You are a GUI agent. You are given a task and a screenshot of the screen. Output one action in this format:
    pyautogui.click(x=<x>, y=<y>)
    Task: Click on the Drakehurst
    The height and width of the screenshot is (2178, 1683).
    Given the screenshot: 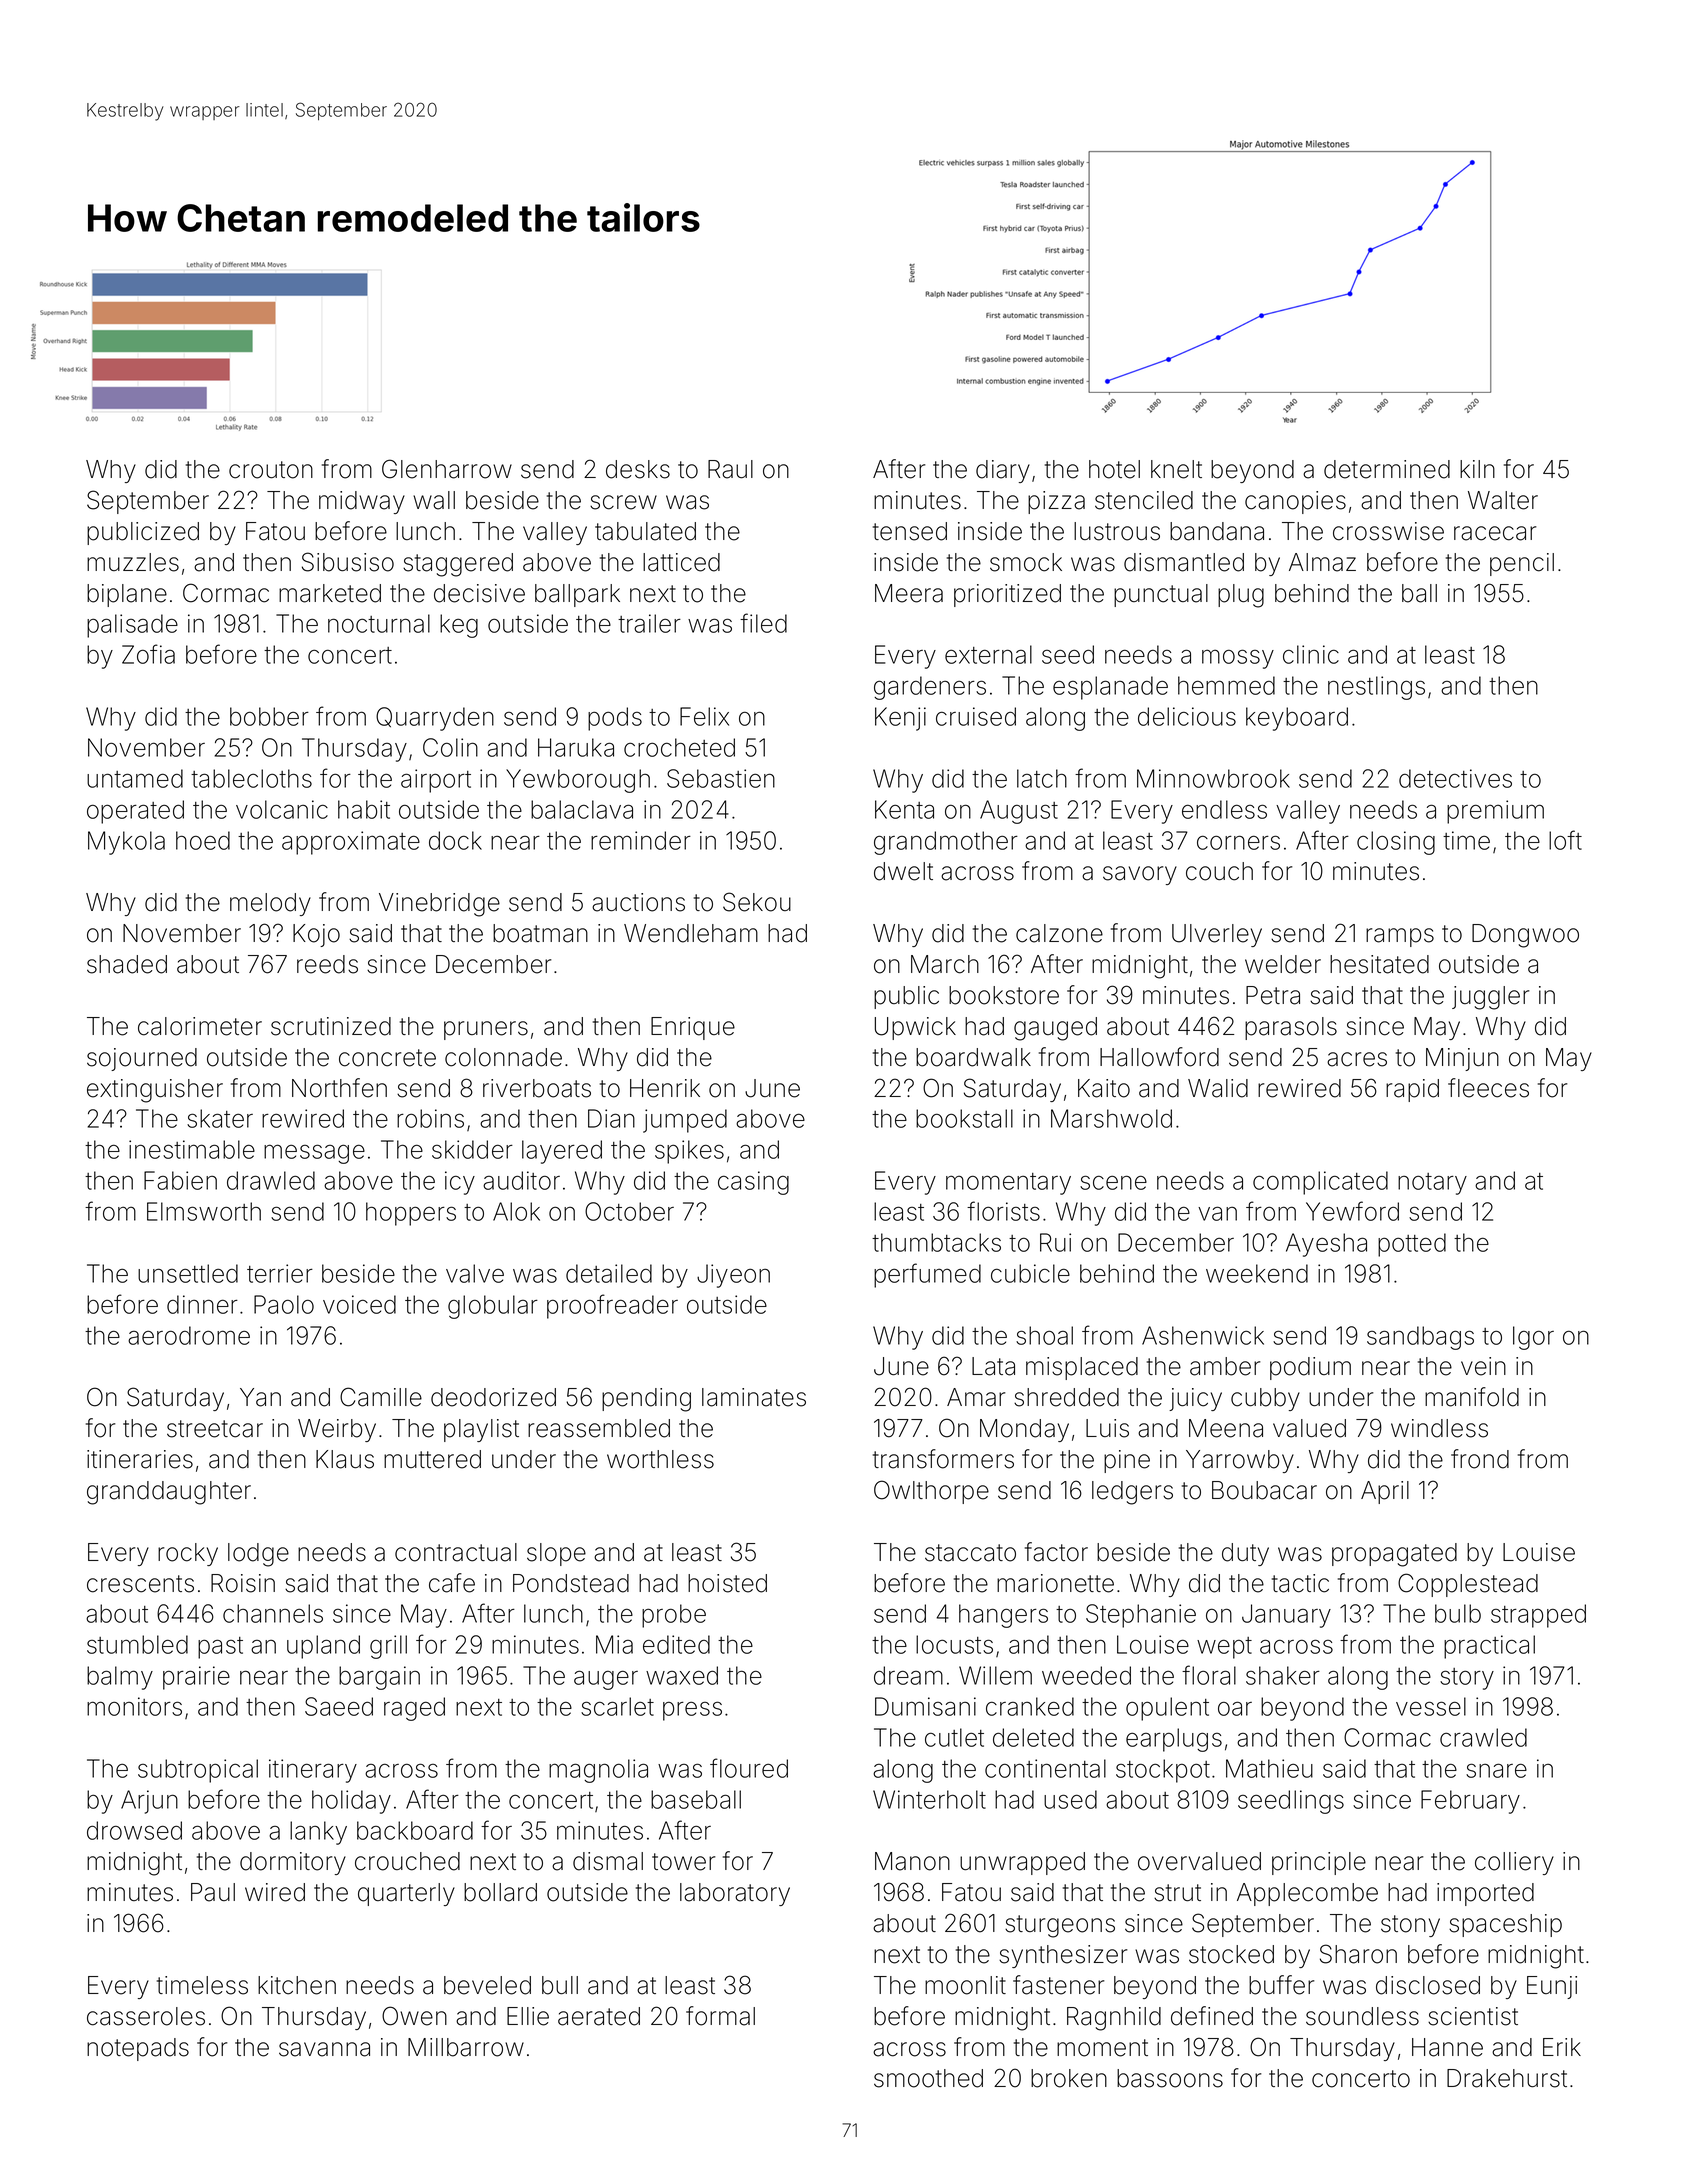 What is the action you would take?
    pyautogui.click(x=1507, y=2078)
